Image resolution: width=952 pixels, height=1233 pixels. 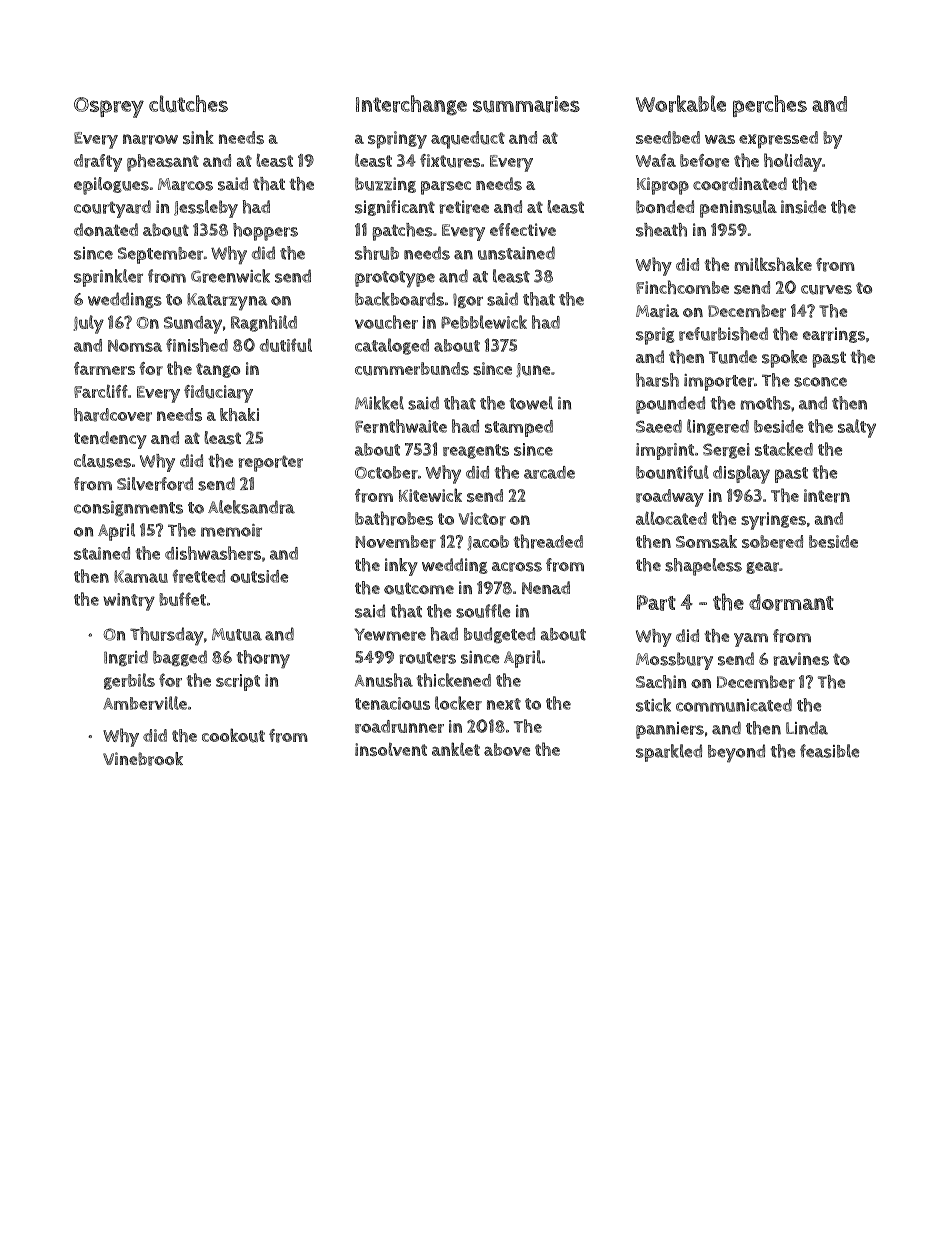 What do you see at coordinates (723, 334) in the image?
I see `refurbished` at bounding box center [723, 334].
